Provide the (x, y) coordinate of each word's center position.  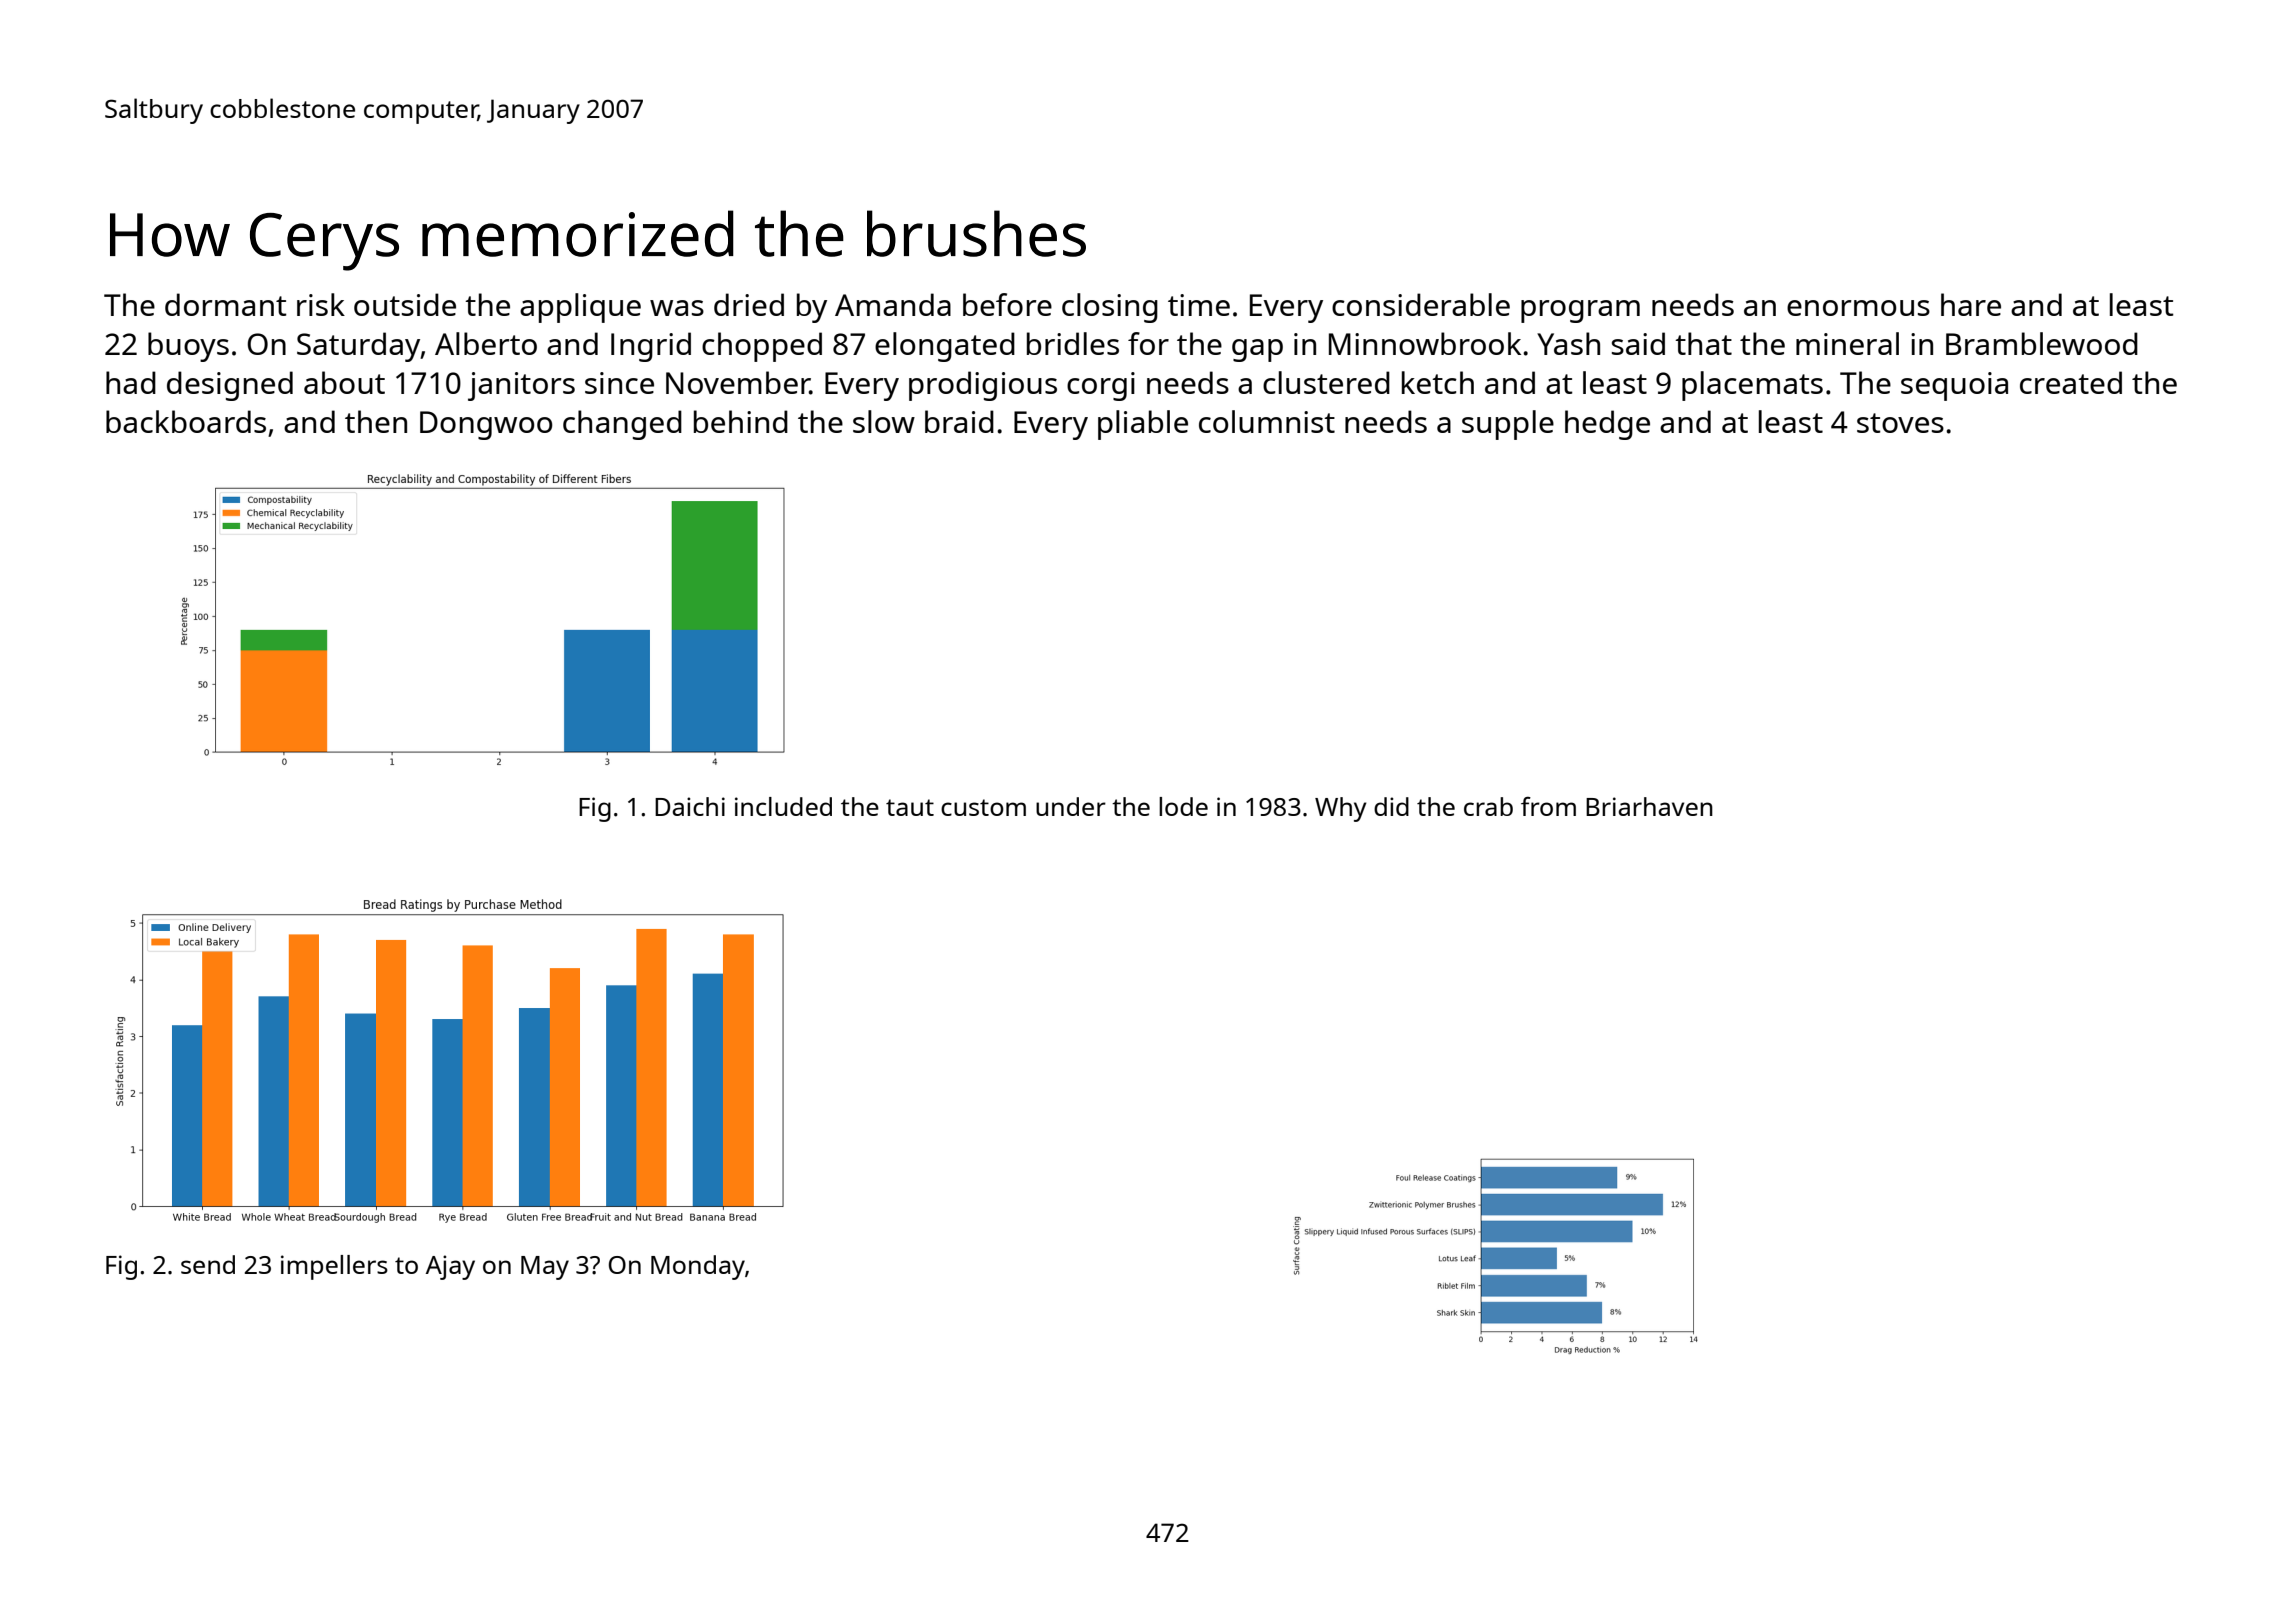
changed (622, 425)
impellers (334, 1267)
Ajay (450, 1267)
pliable (1143, 425)
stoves (1900, 423)
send (208, 1264)
